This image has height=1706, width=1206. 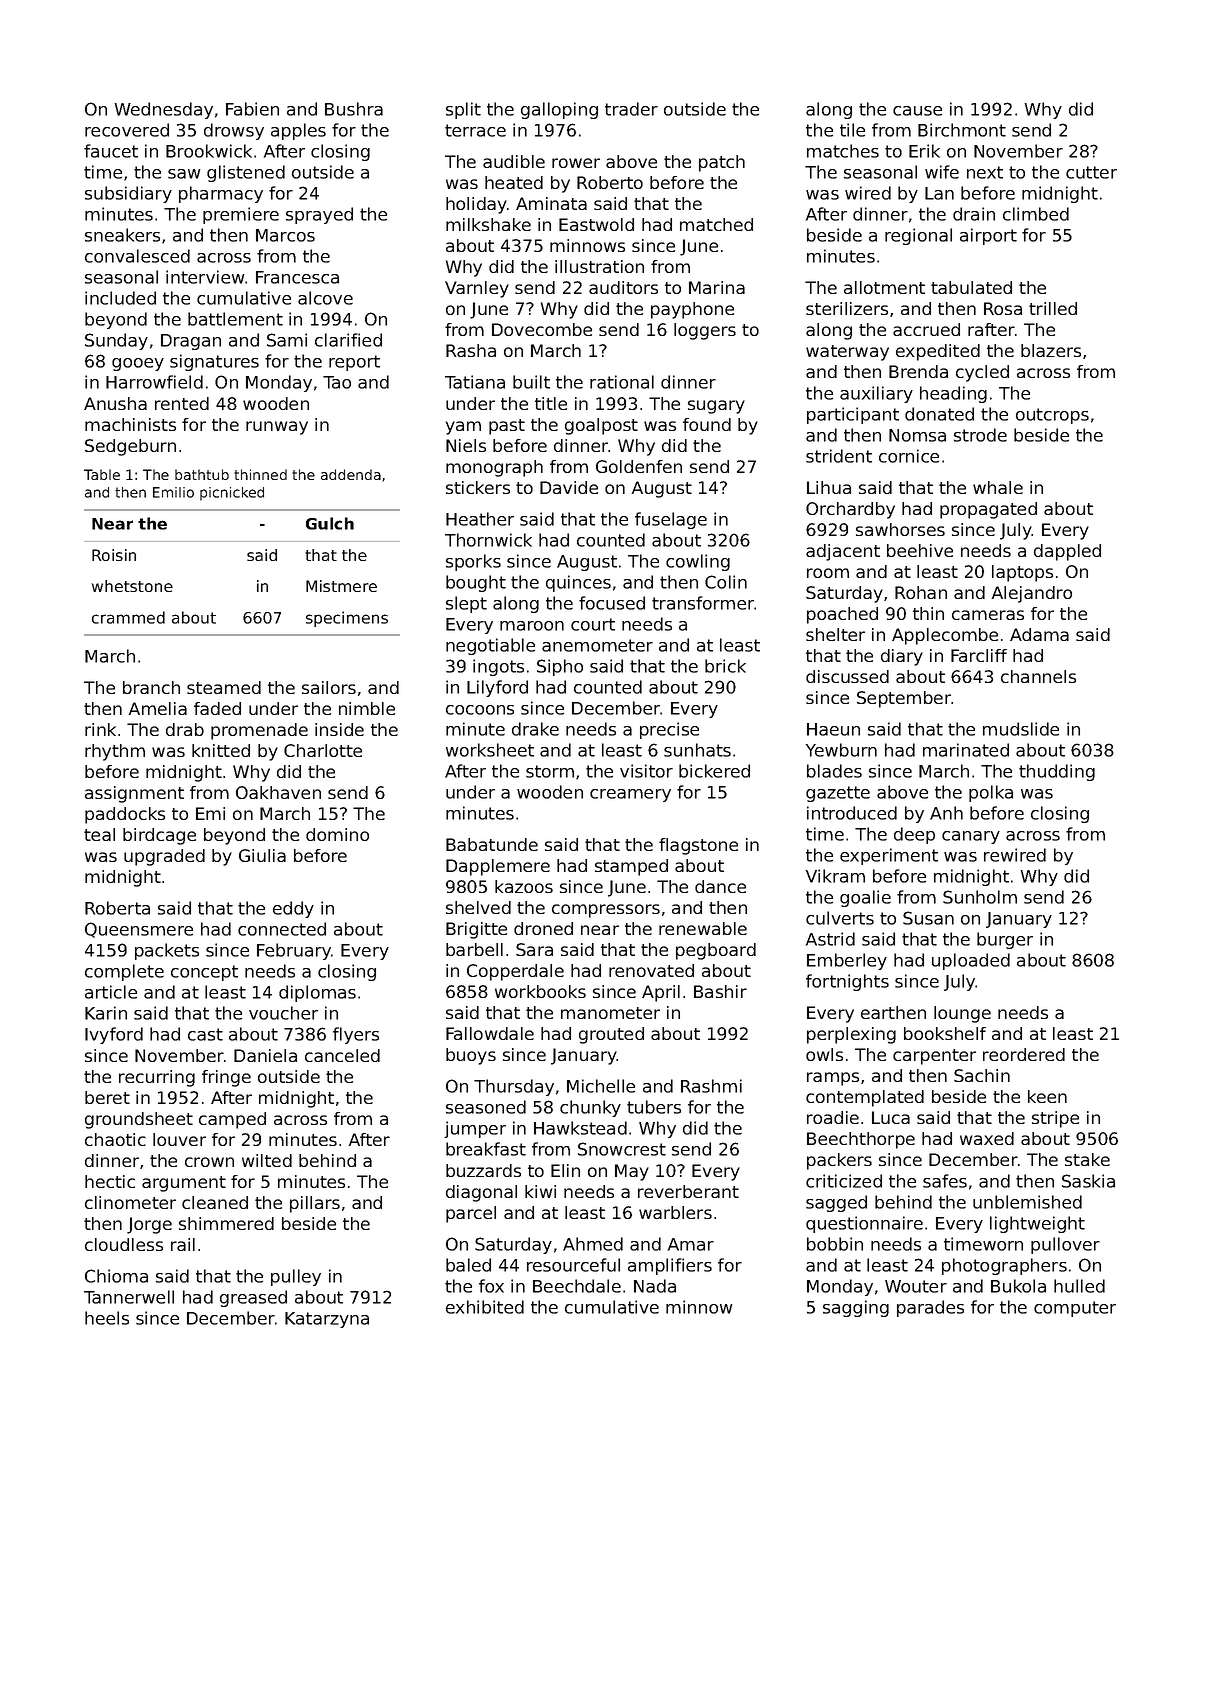 I want to click on inside, so click(x=339, y=729).
